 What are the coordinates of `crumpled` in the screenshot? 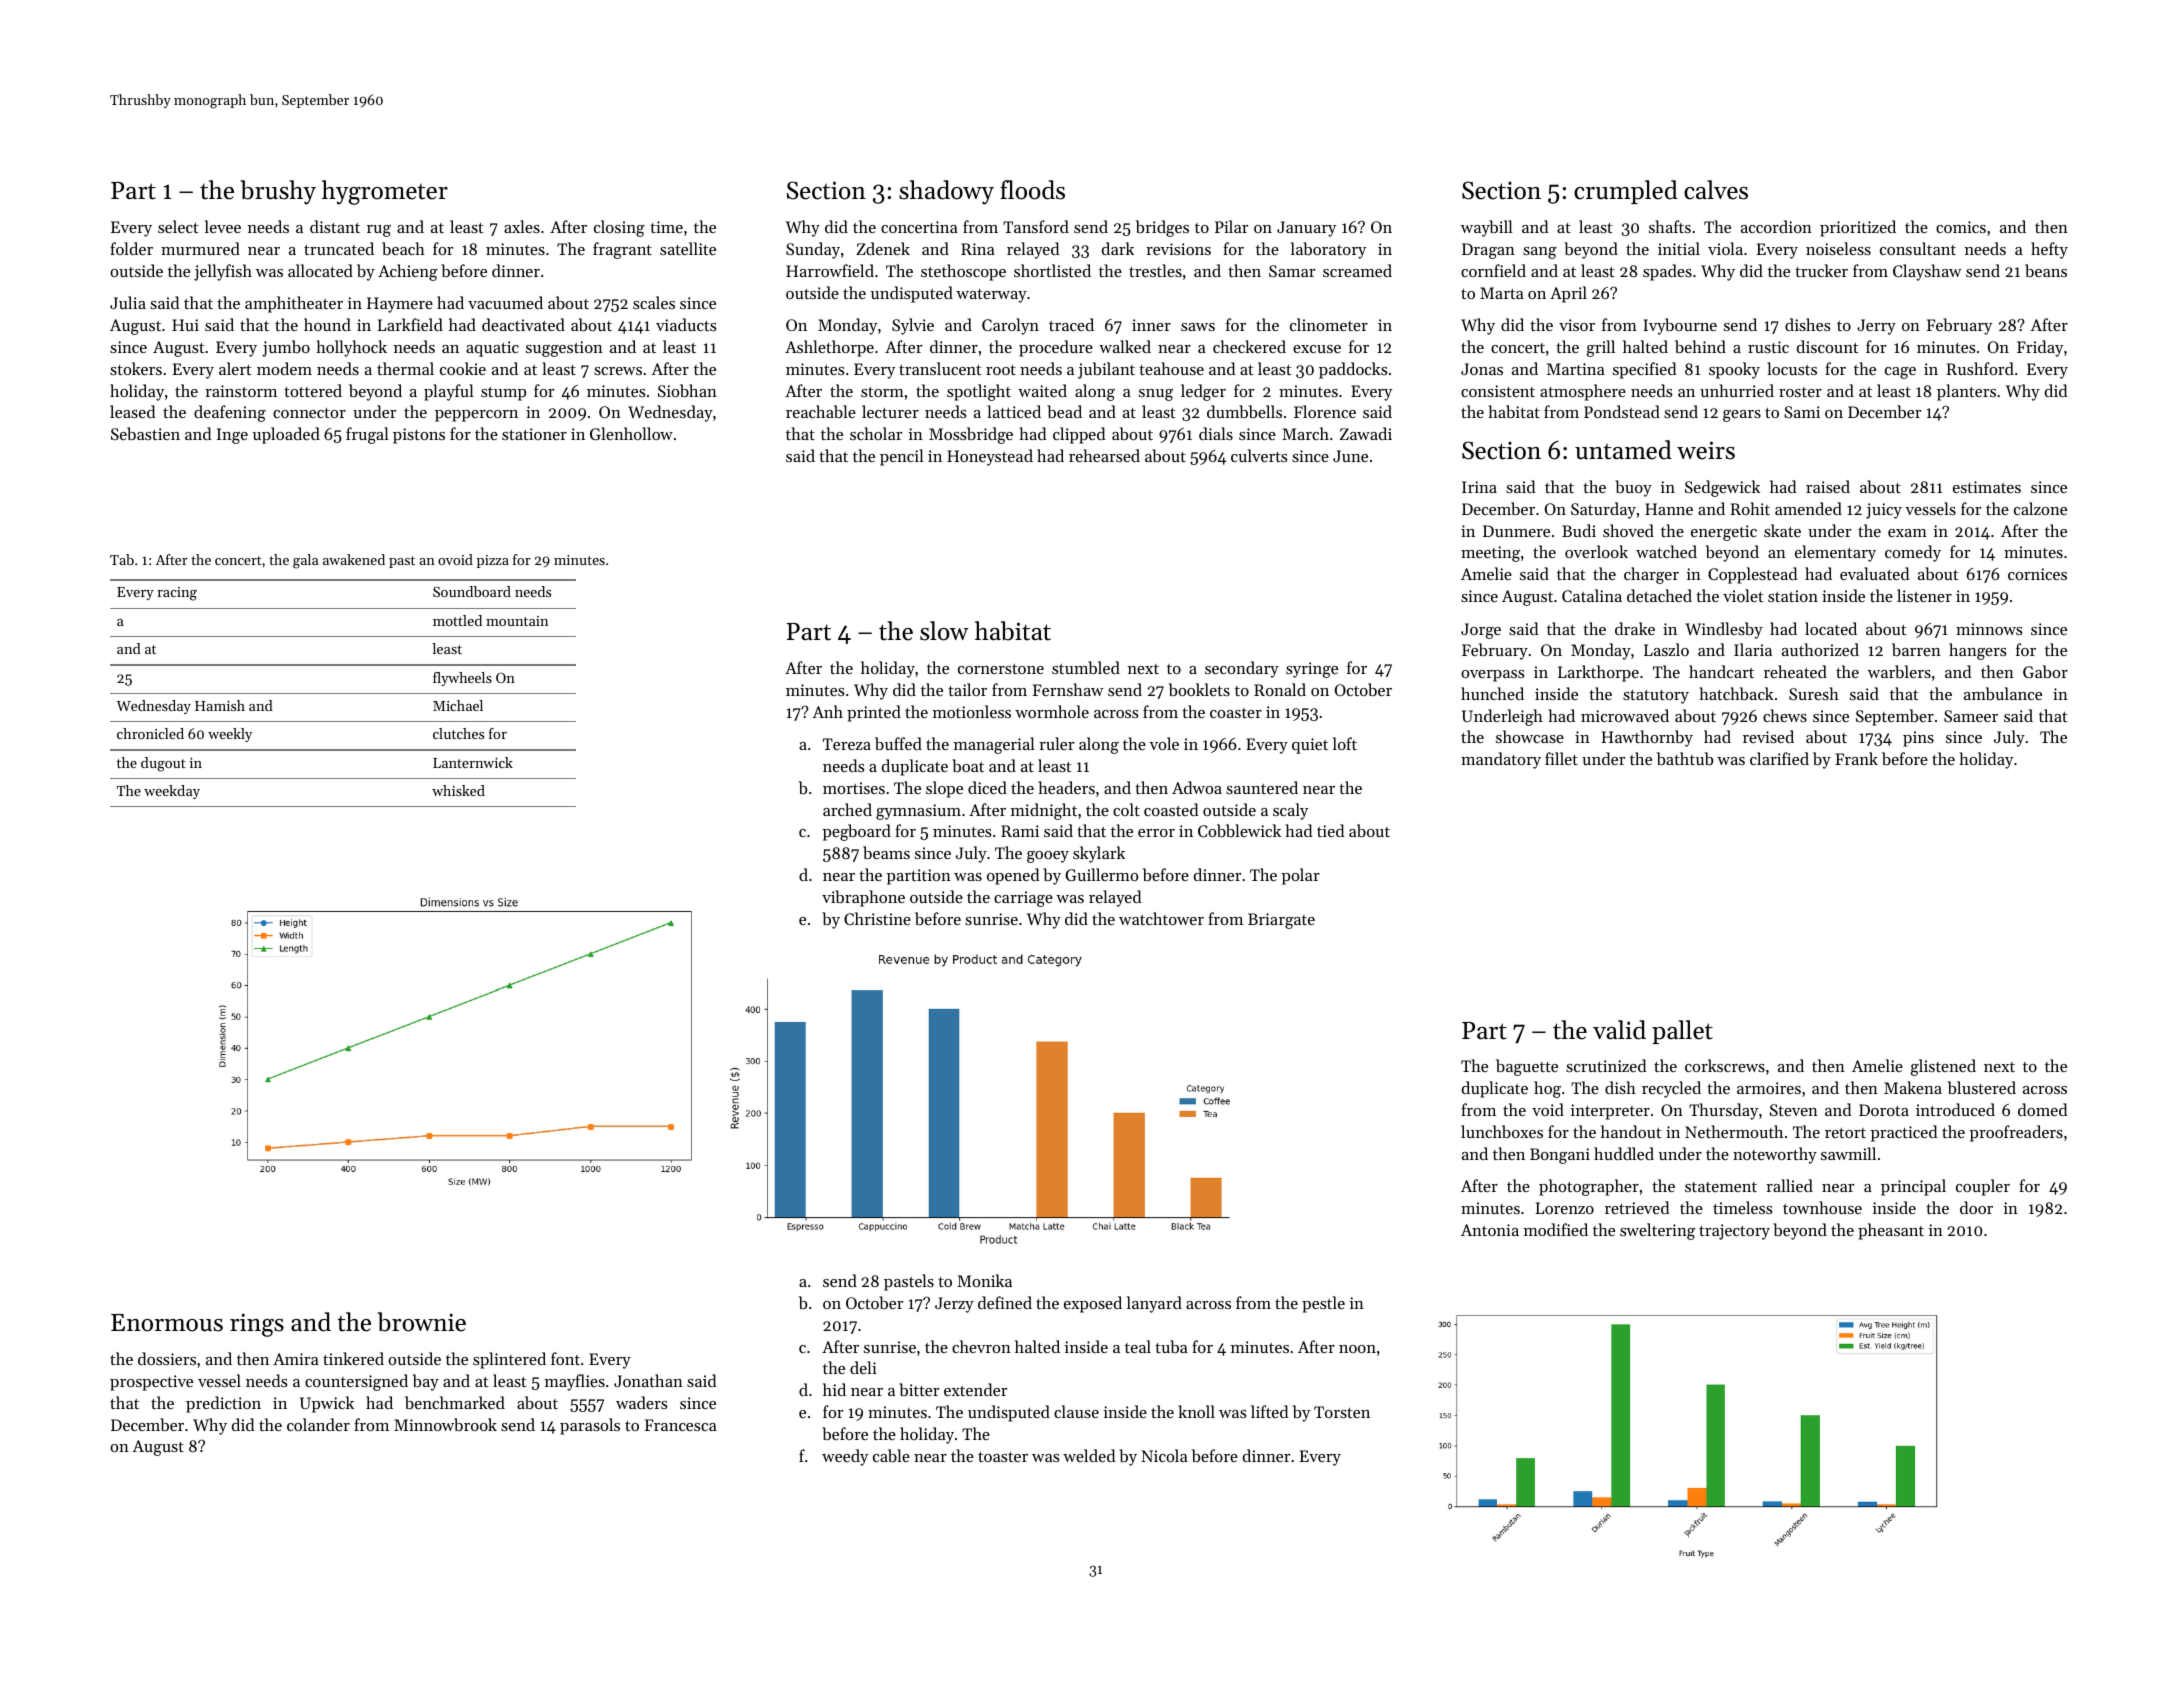 It's located at (1626, 192).
